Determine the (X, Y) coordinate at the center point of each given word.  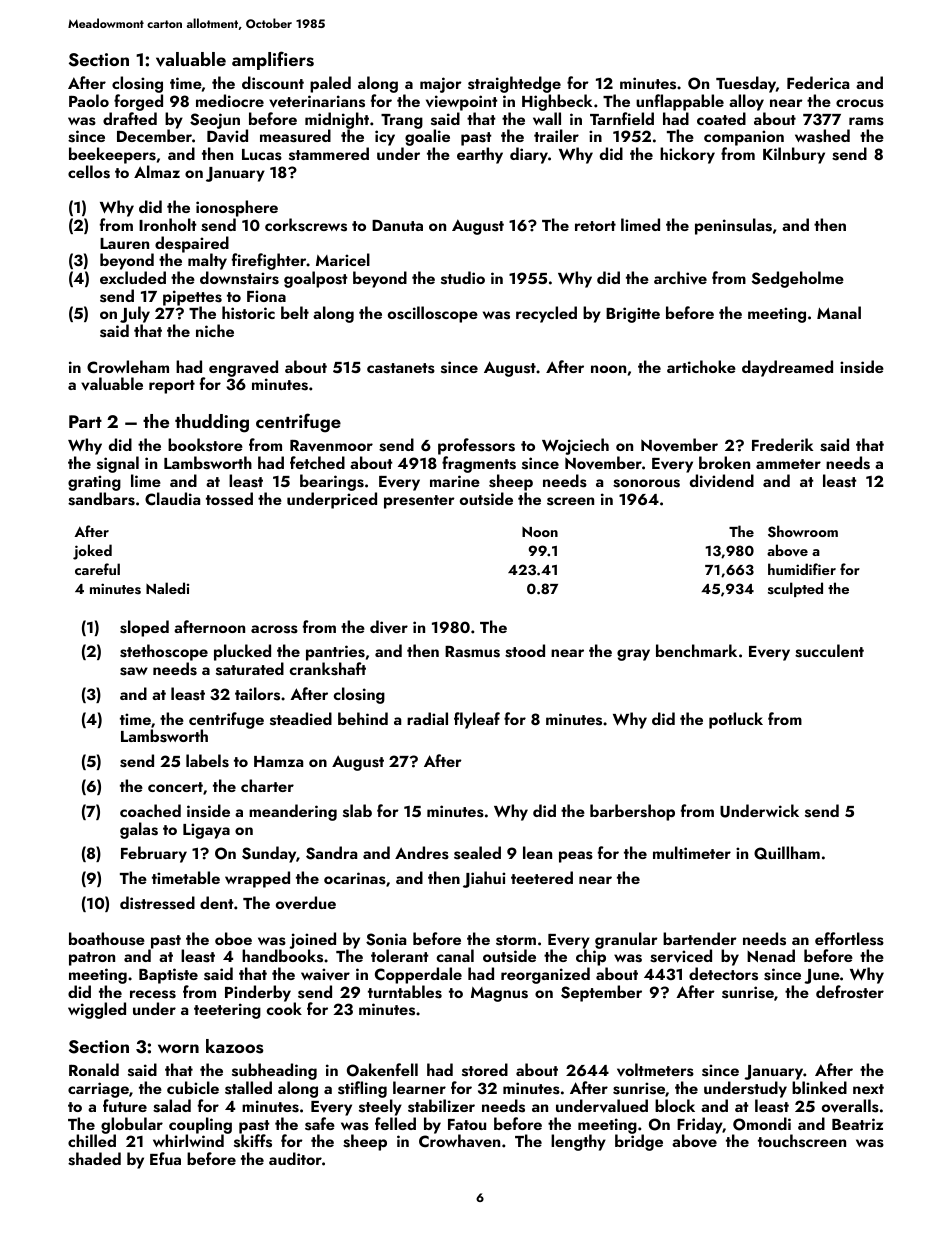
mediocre (230, 100)
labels (207, 761)
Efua (165, 1158)
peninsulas (733, 226)
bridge (639, 1143)
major (441, 85)
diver (389, 627)
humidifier (802, 569)
